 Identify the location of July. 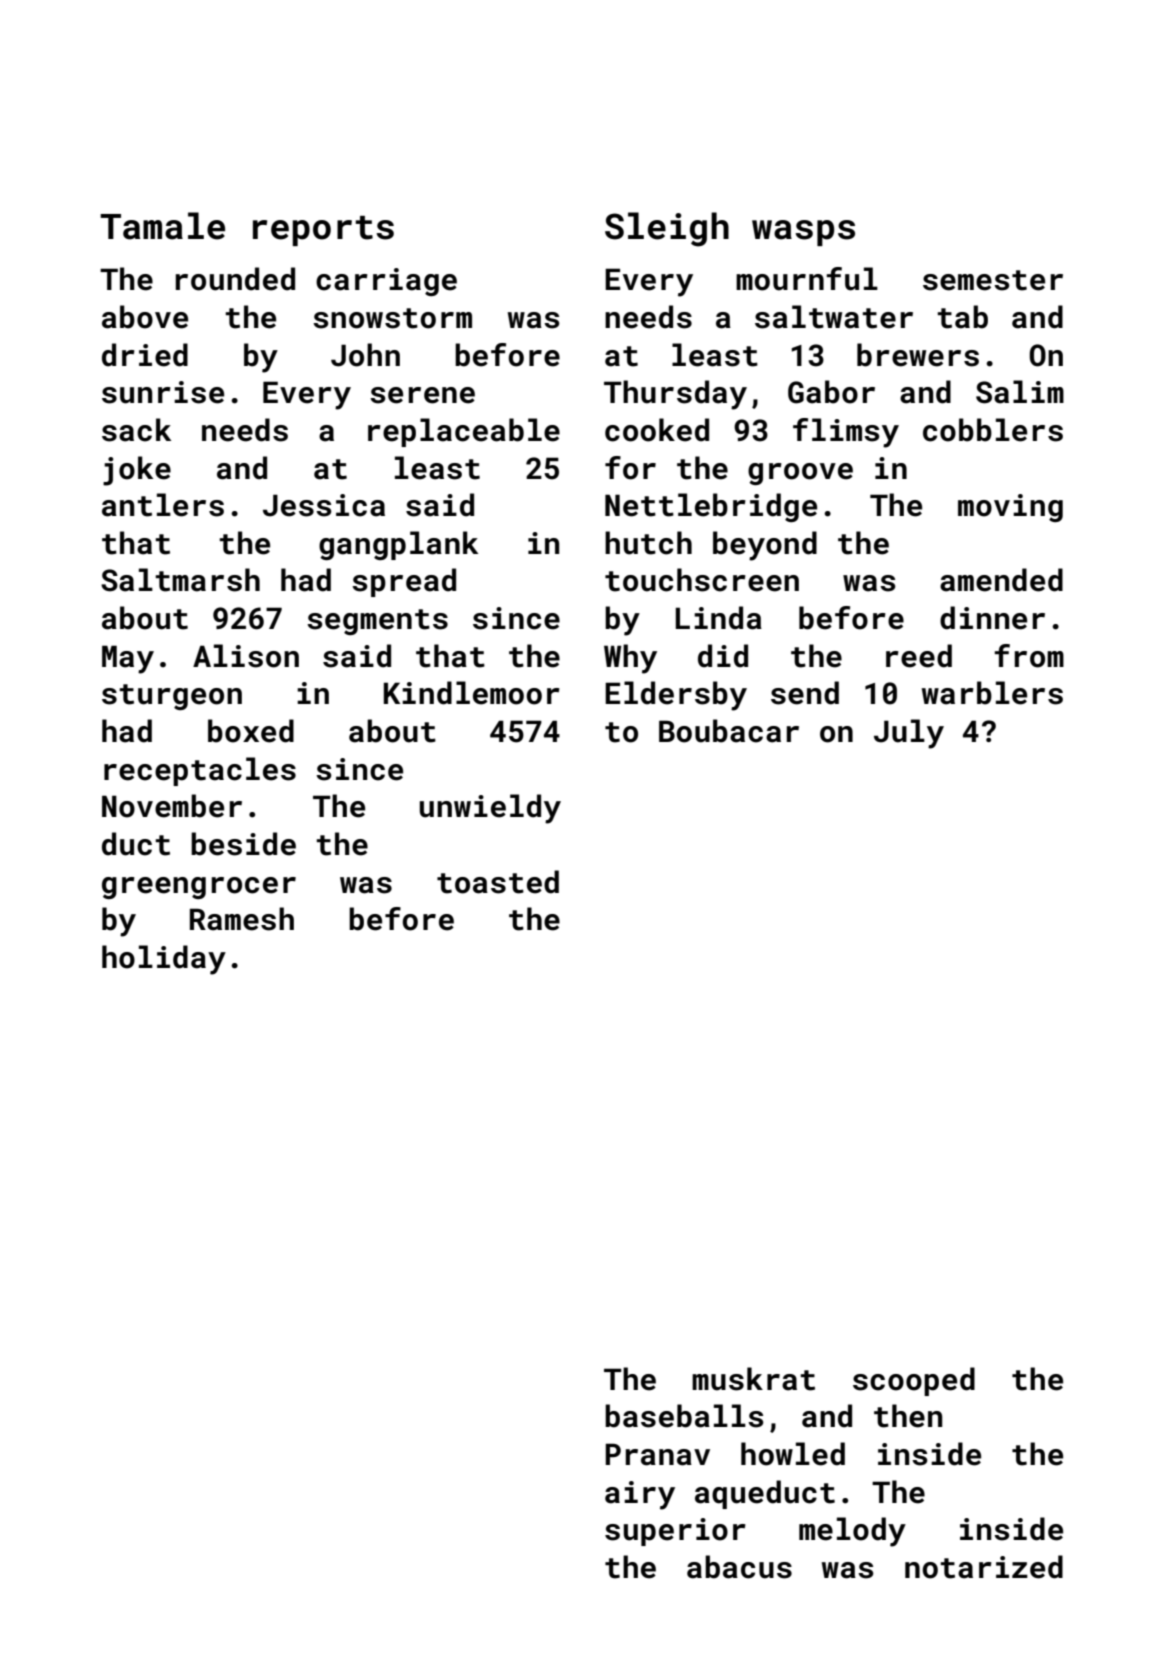
(909, 734).
